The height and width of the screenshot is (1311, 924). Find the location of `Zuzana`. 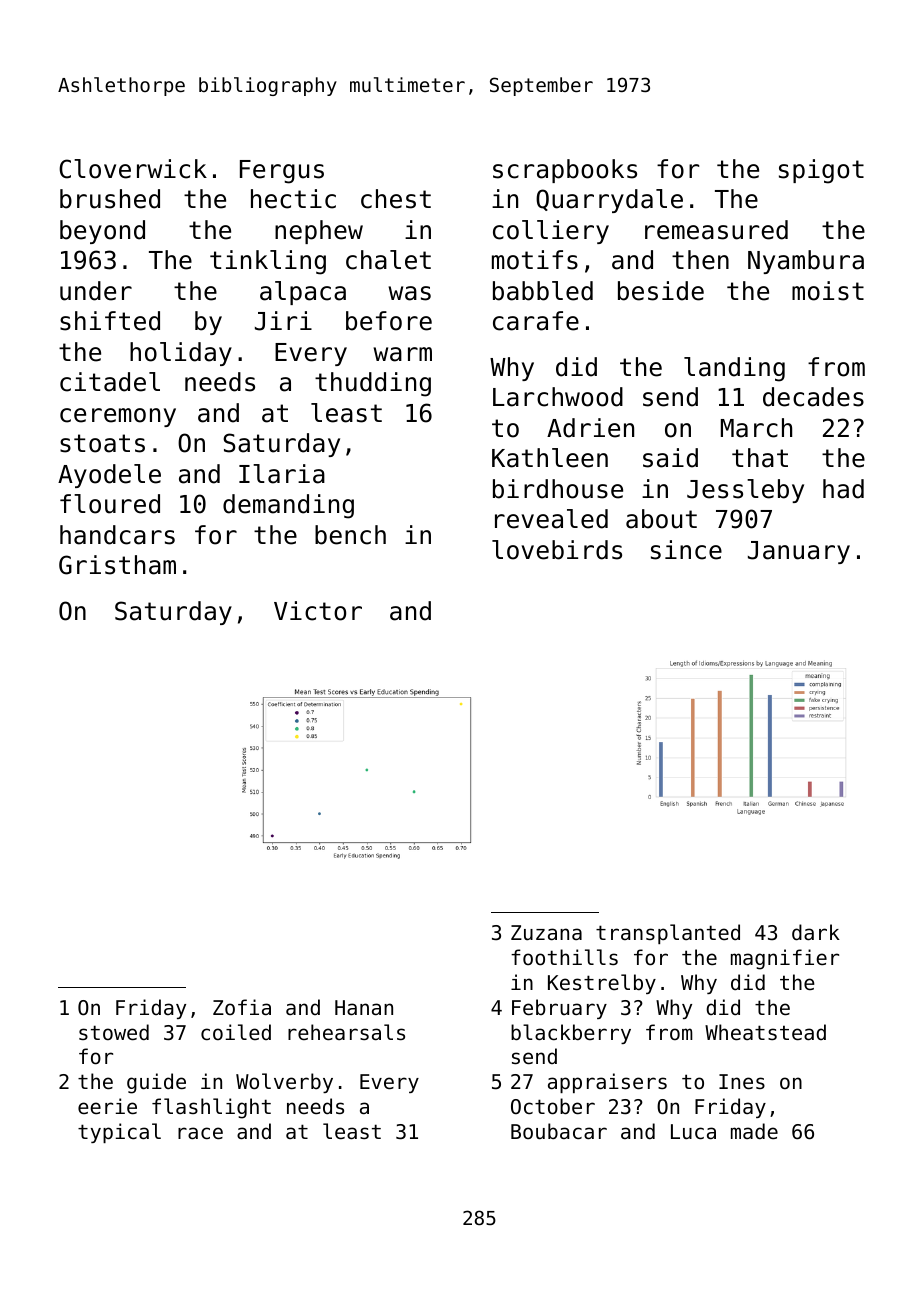

Zuzana is located at coordinates (546, 933).
